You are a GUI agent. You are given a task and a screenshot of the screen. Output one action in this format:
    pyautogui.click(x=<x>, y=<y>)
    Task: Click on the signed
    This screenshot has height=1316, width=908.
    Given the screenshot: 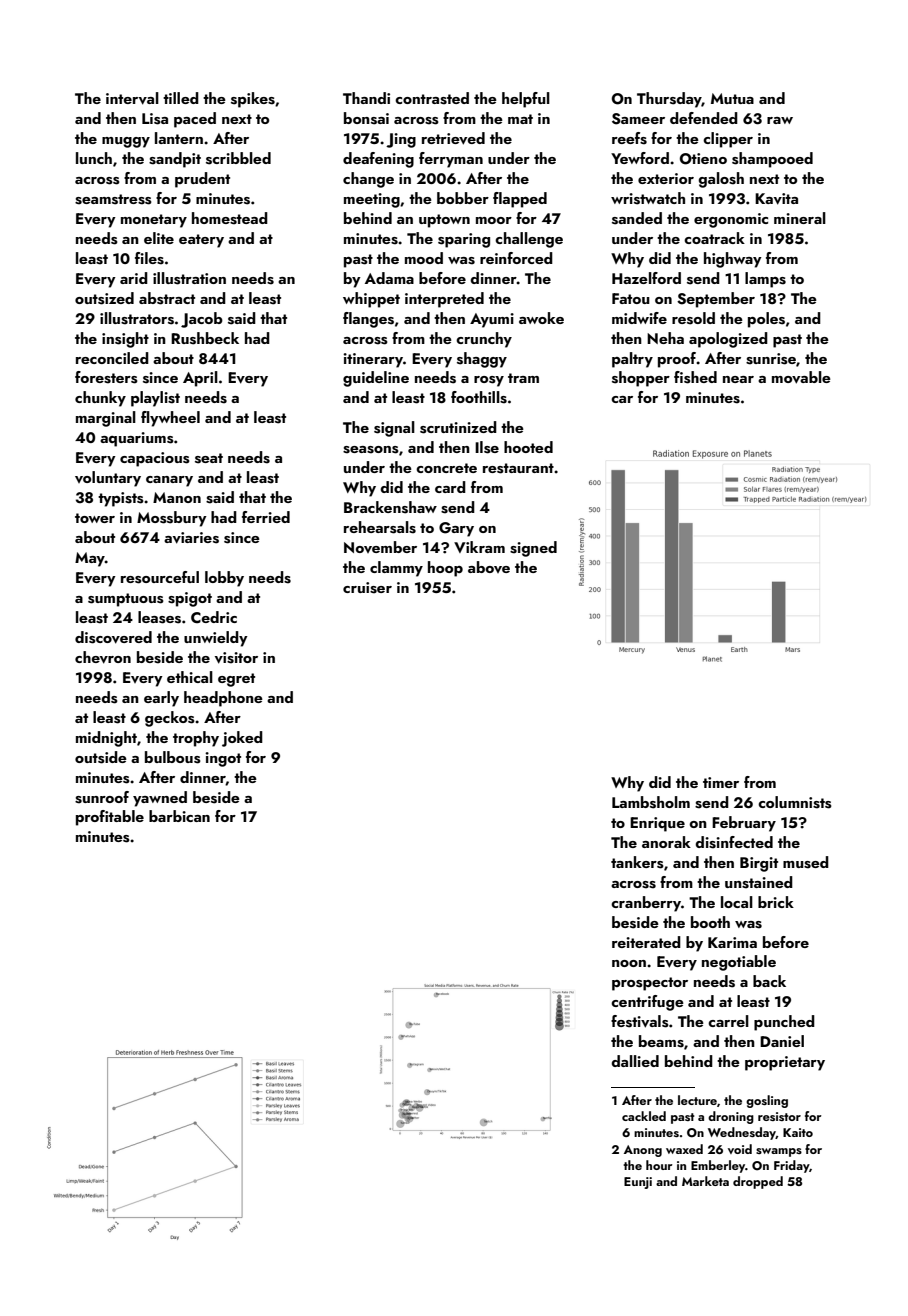 What is the action you would take?
    pyautogui.click(x=533, y=549)
